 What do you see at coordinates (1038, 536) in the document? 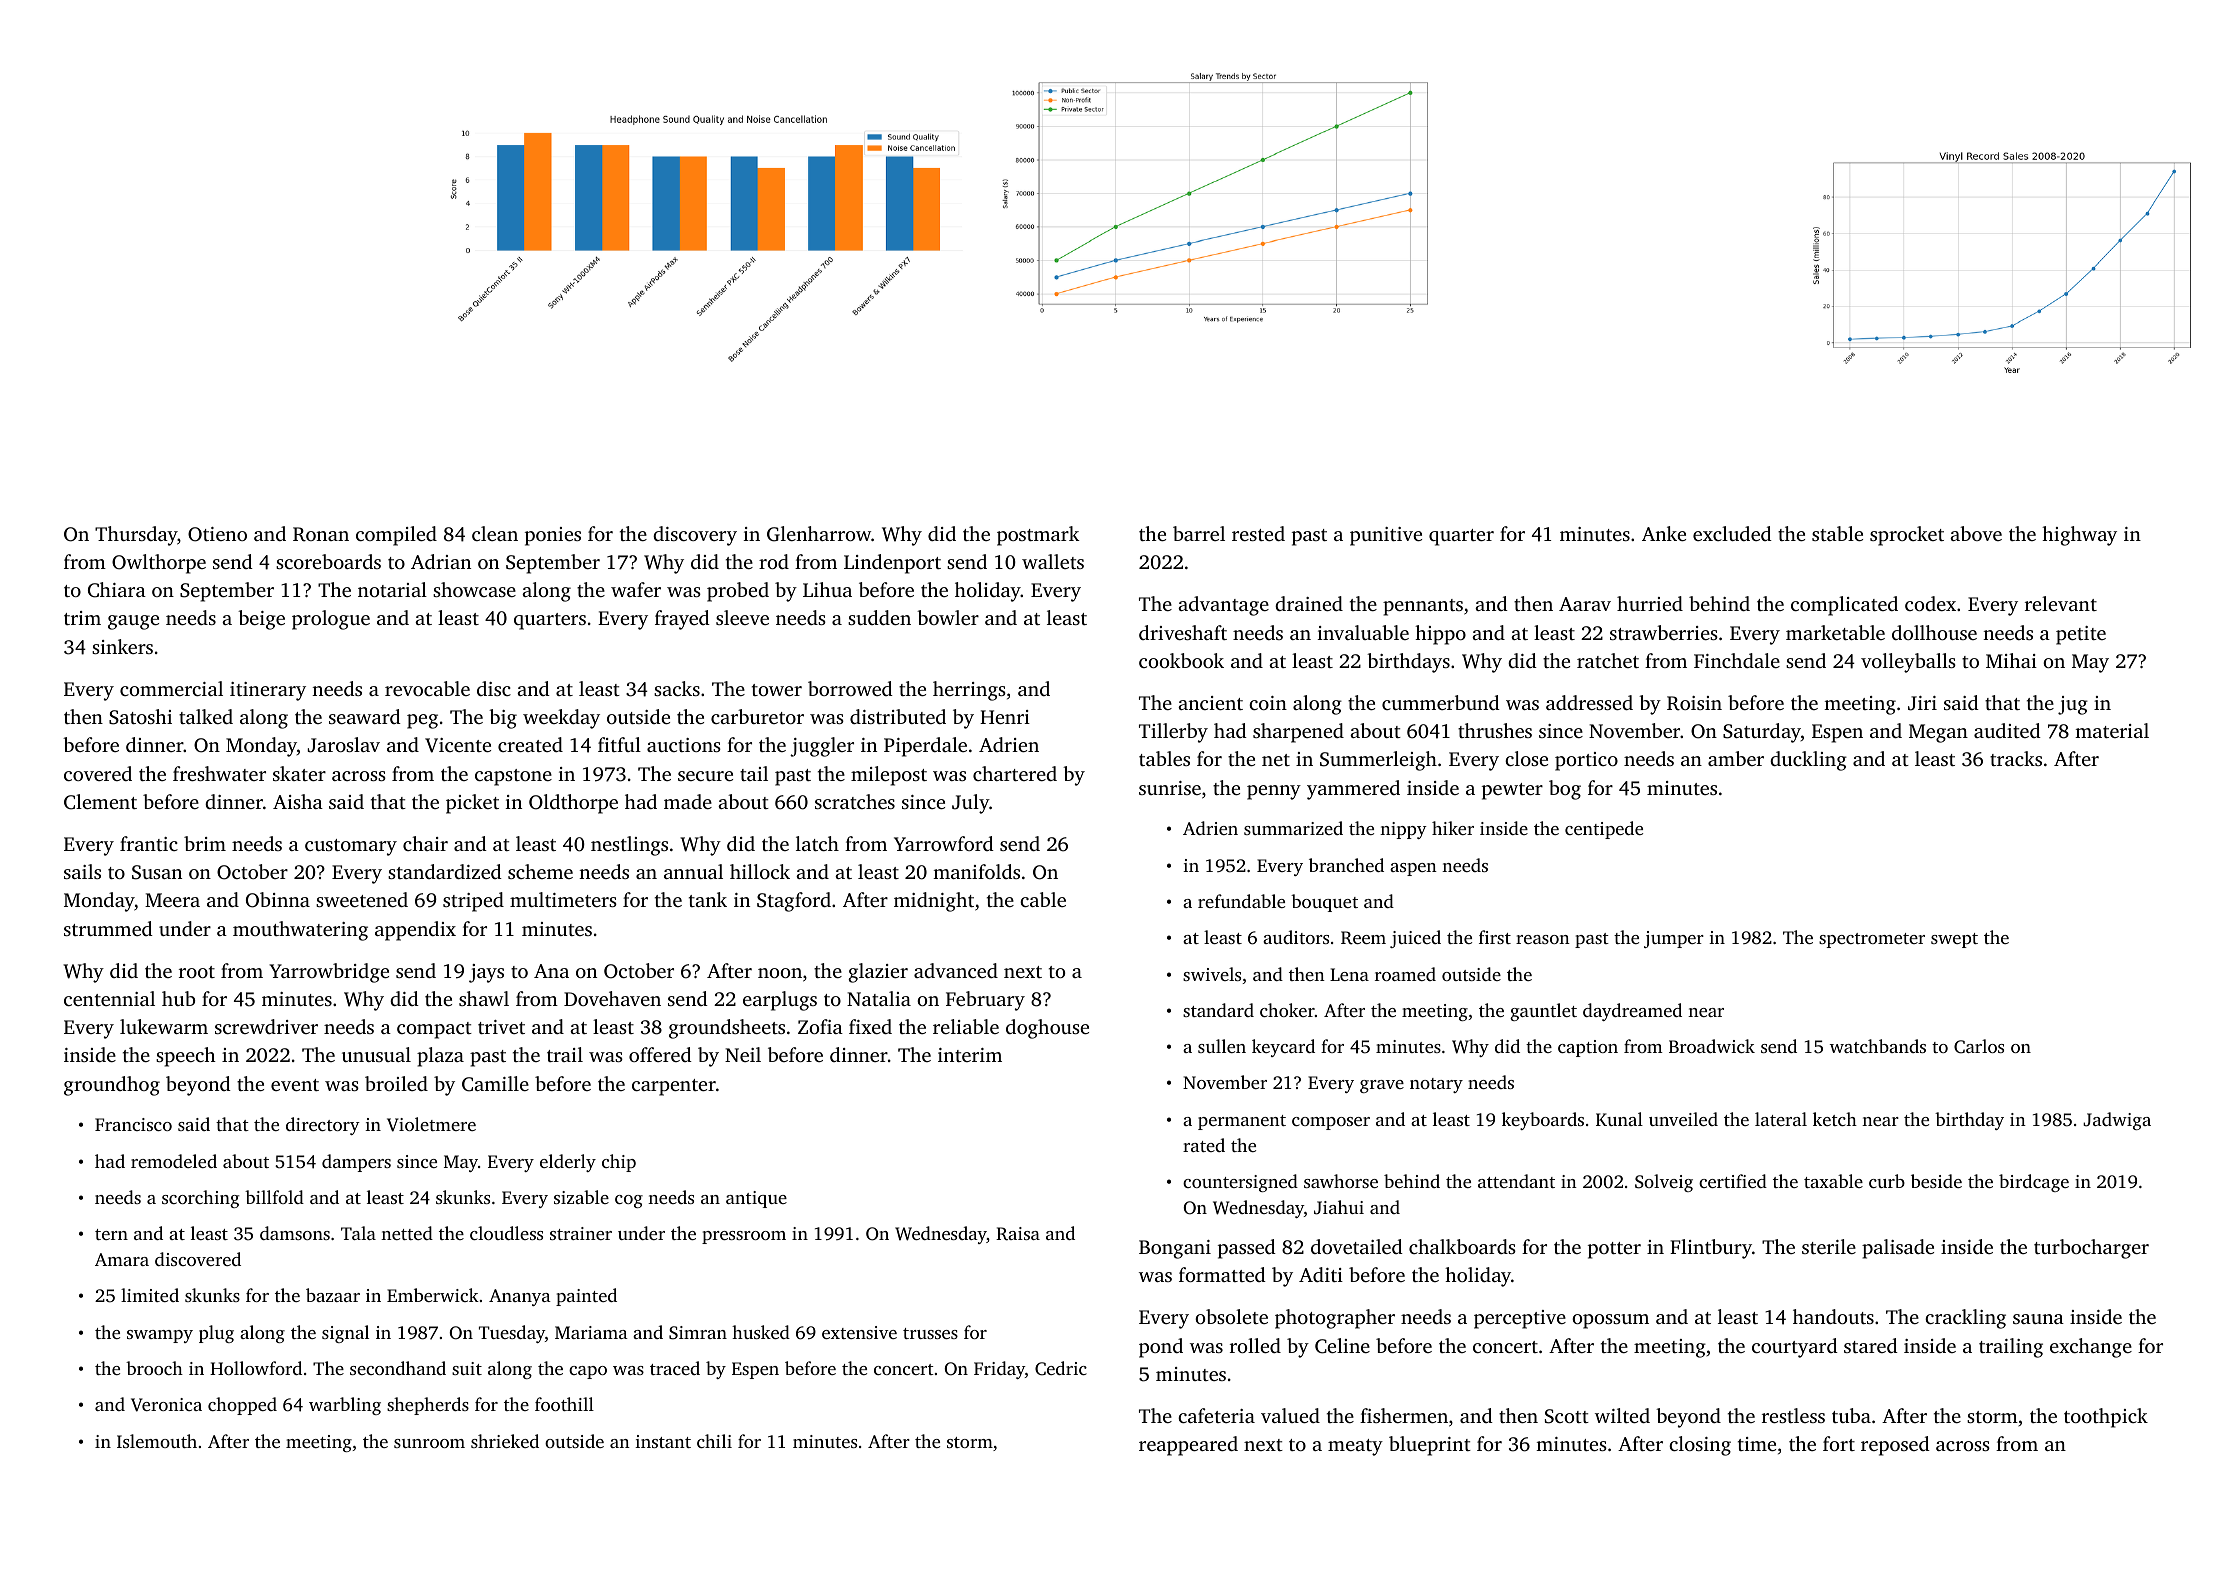
I see `postmark` at bounding box center [1038, 536].
